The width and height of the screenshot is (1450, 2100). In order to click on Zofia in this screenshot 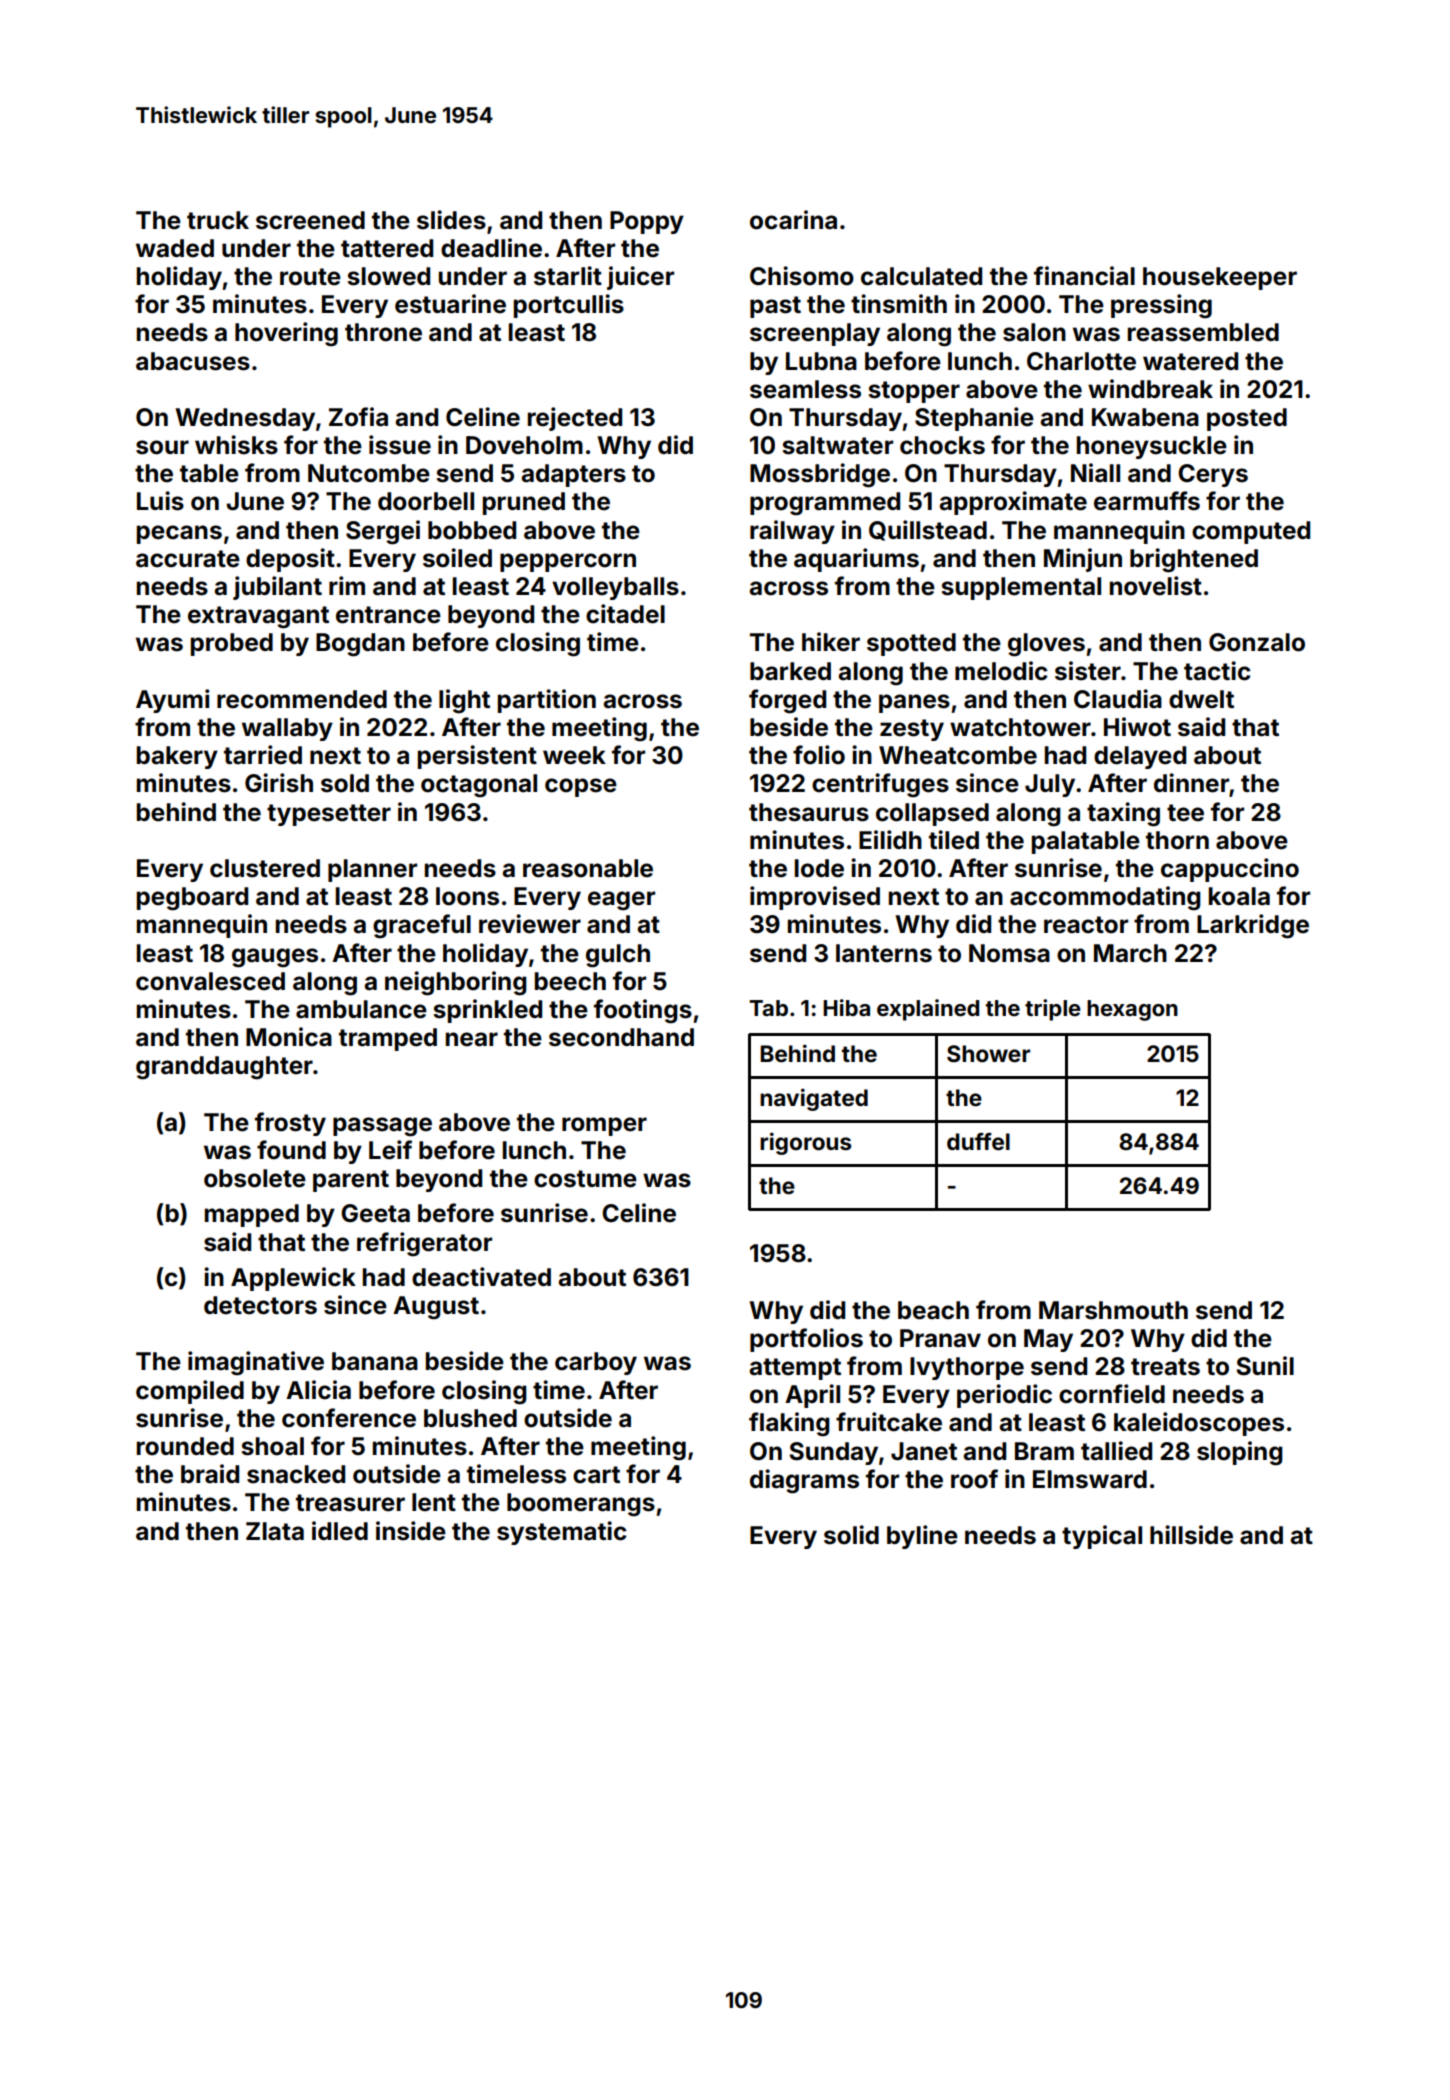, I will do `click(358, 417)`.
